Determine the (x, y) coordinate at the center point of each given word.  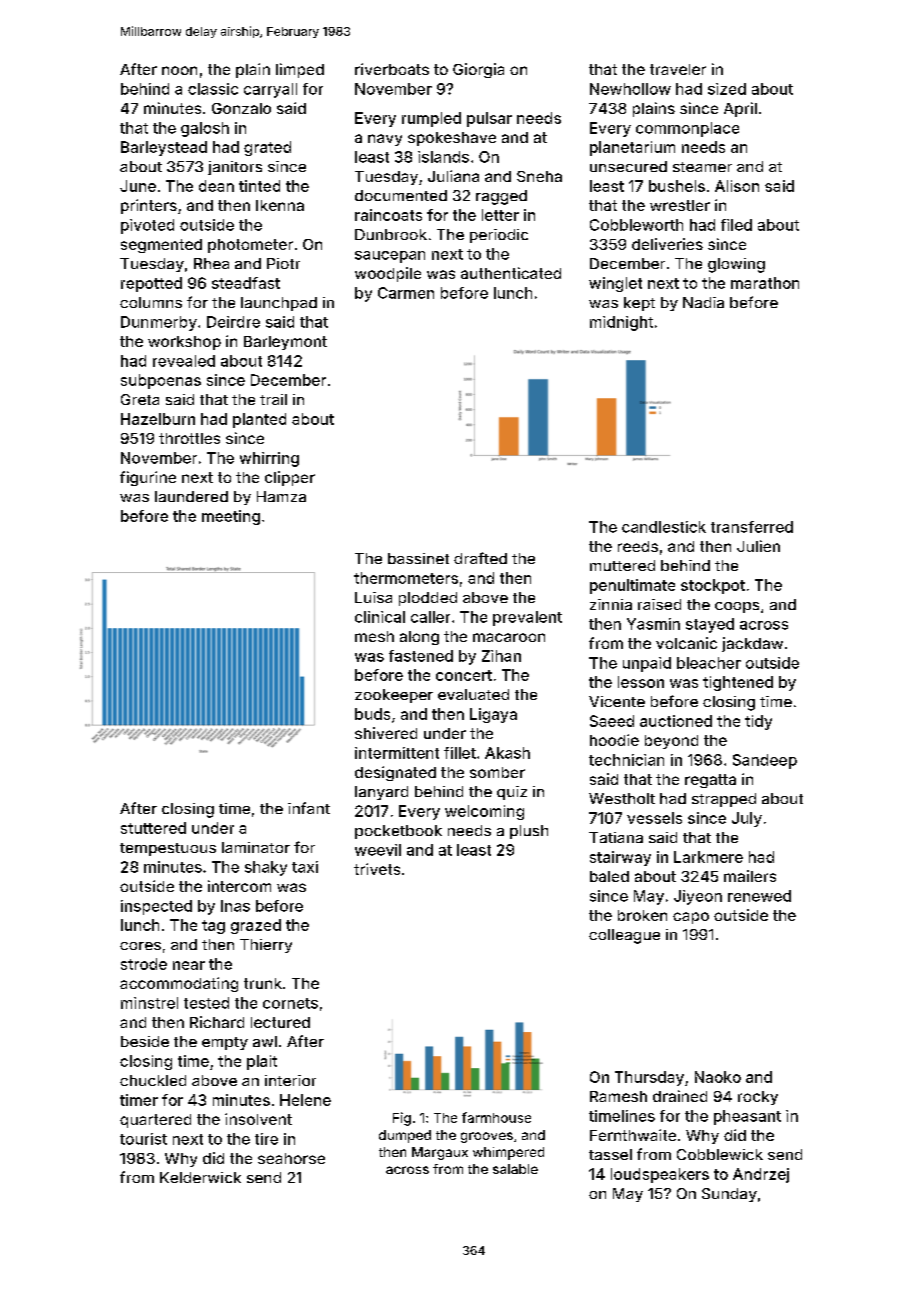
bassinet (418, 558)
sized (727, 89)
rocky (758, 1098)
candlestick (664, 527)
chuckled (153, 1080)
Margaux (440, 1153)
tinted (259, 186)
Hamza (281, 496)
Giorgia (478, 70)
